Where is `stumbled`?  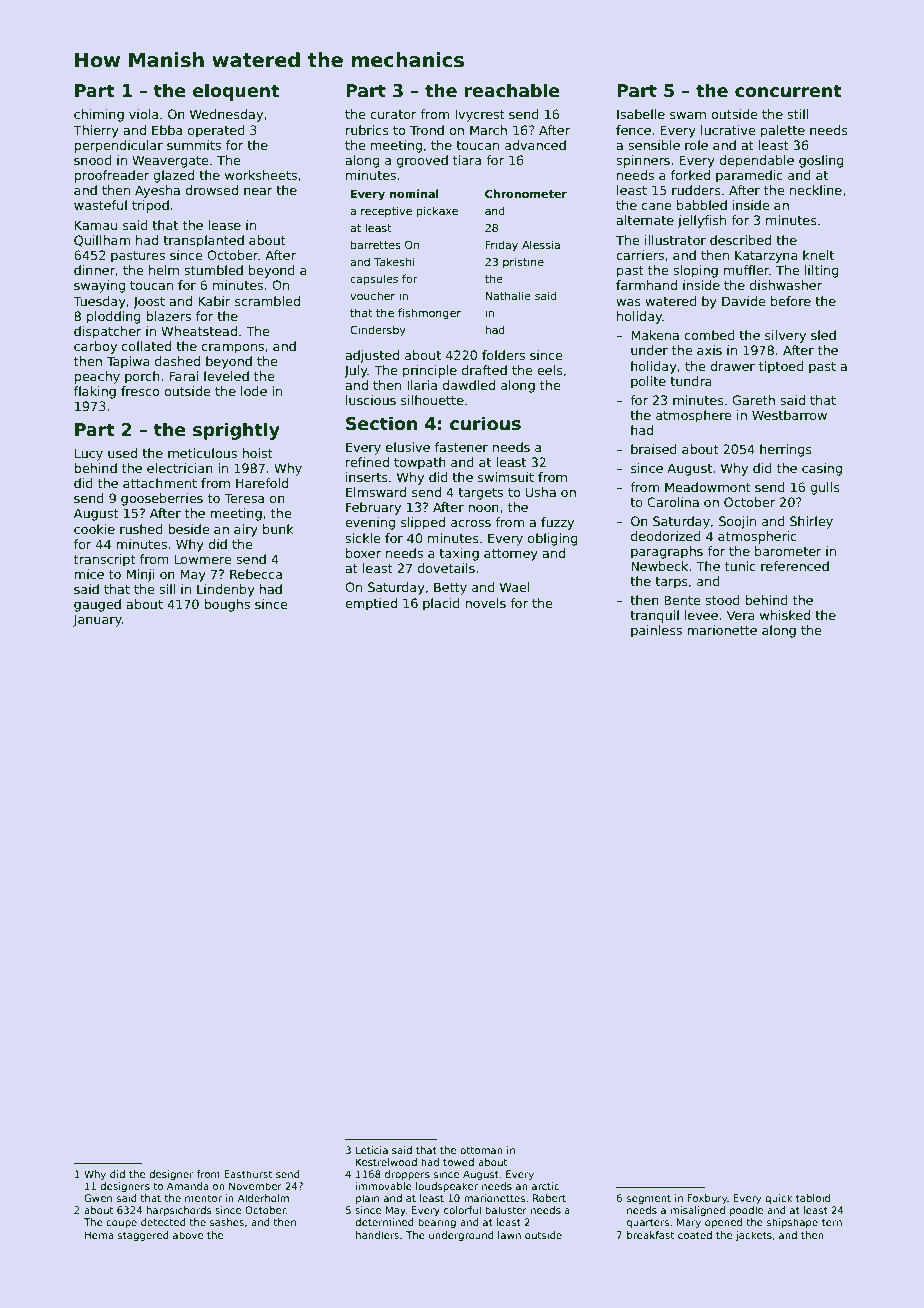 stumbled is located at coordinates (213, 270).
